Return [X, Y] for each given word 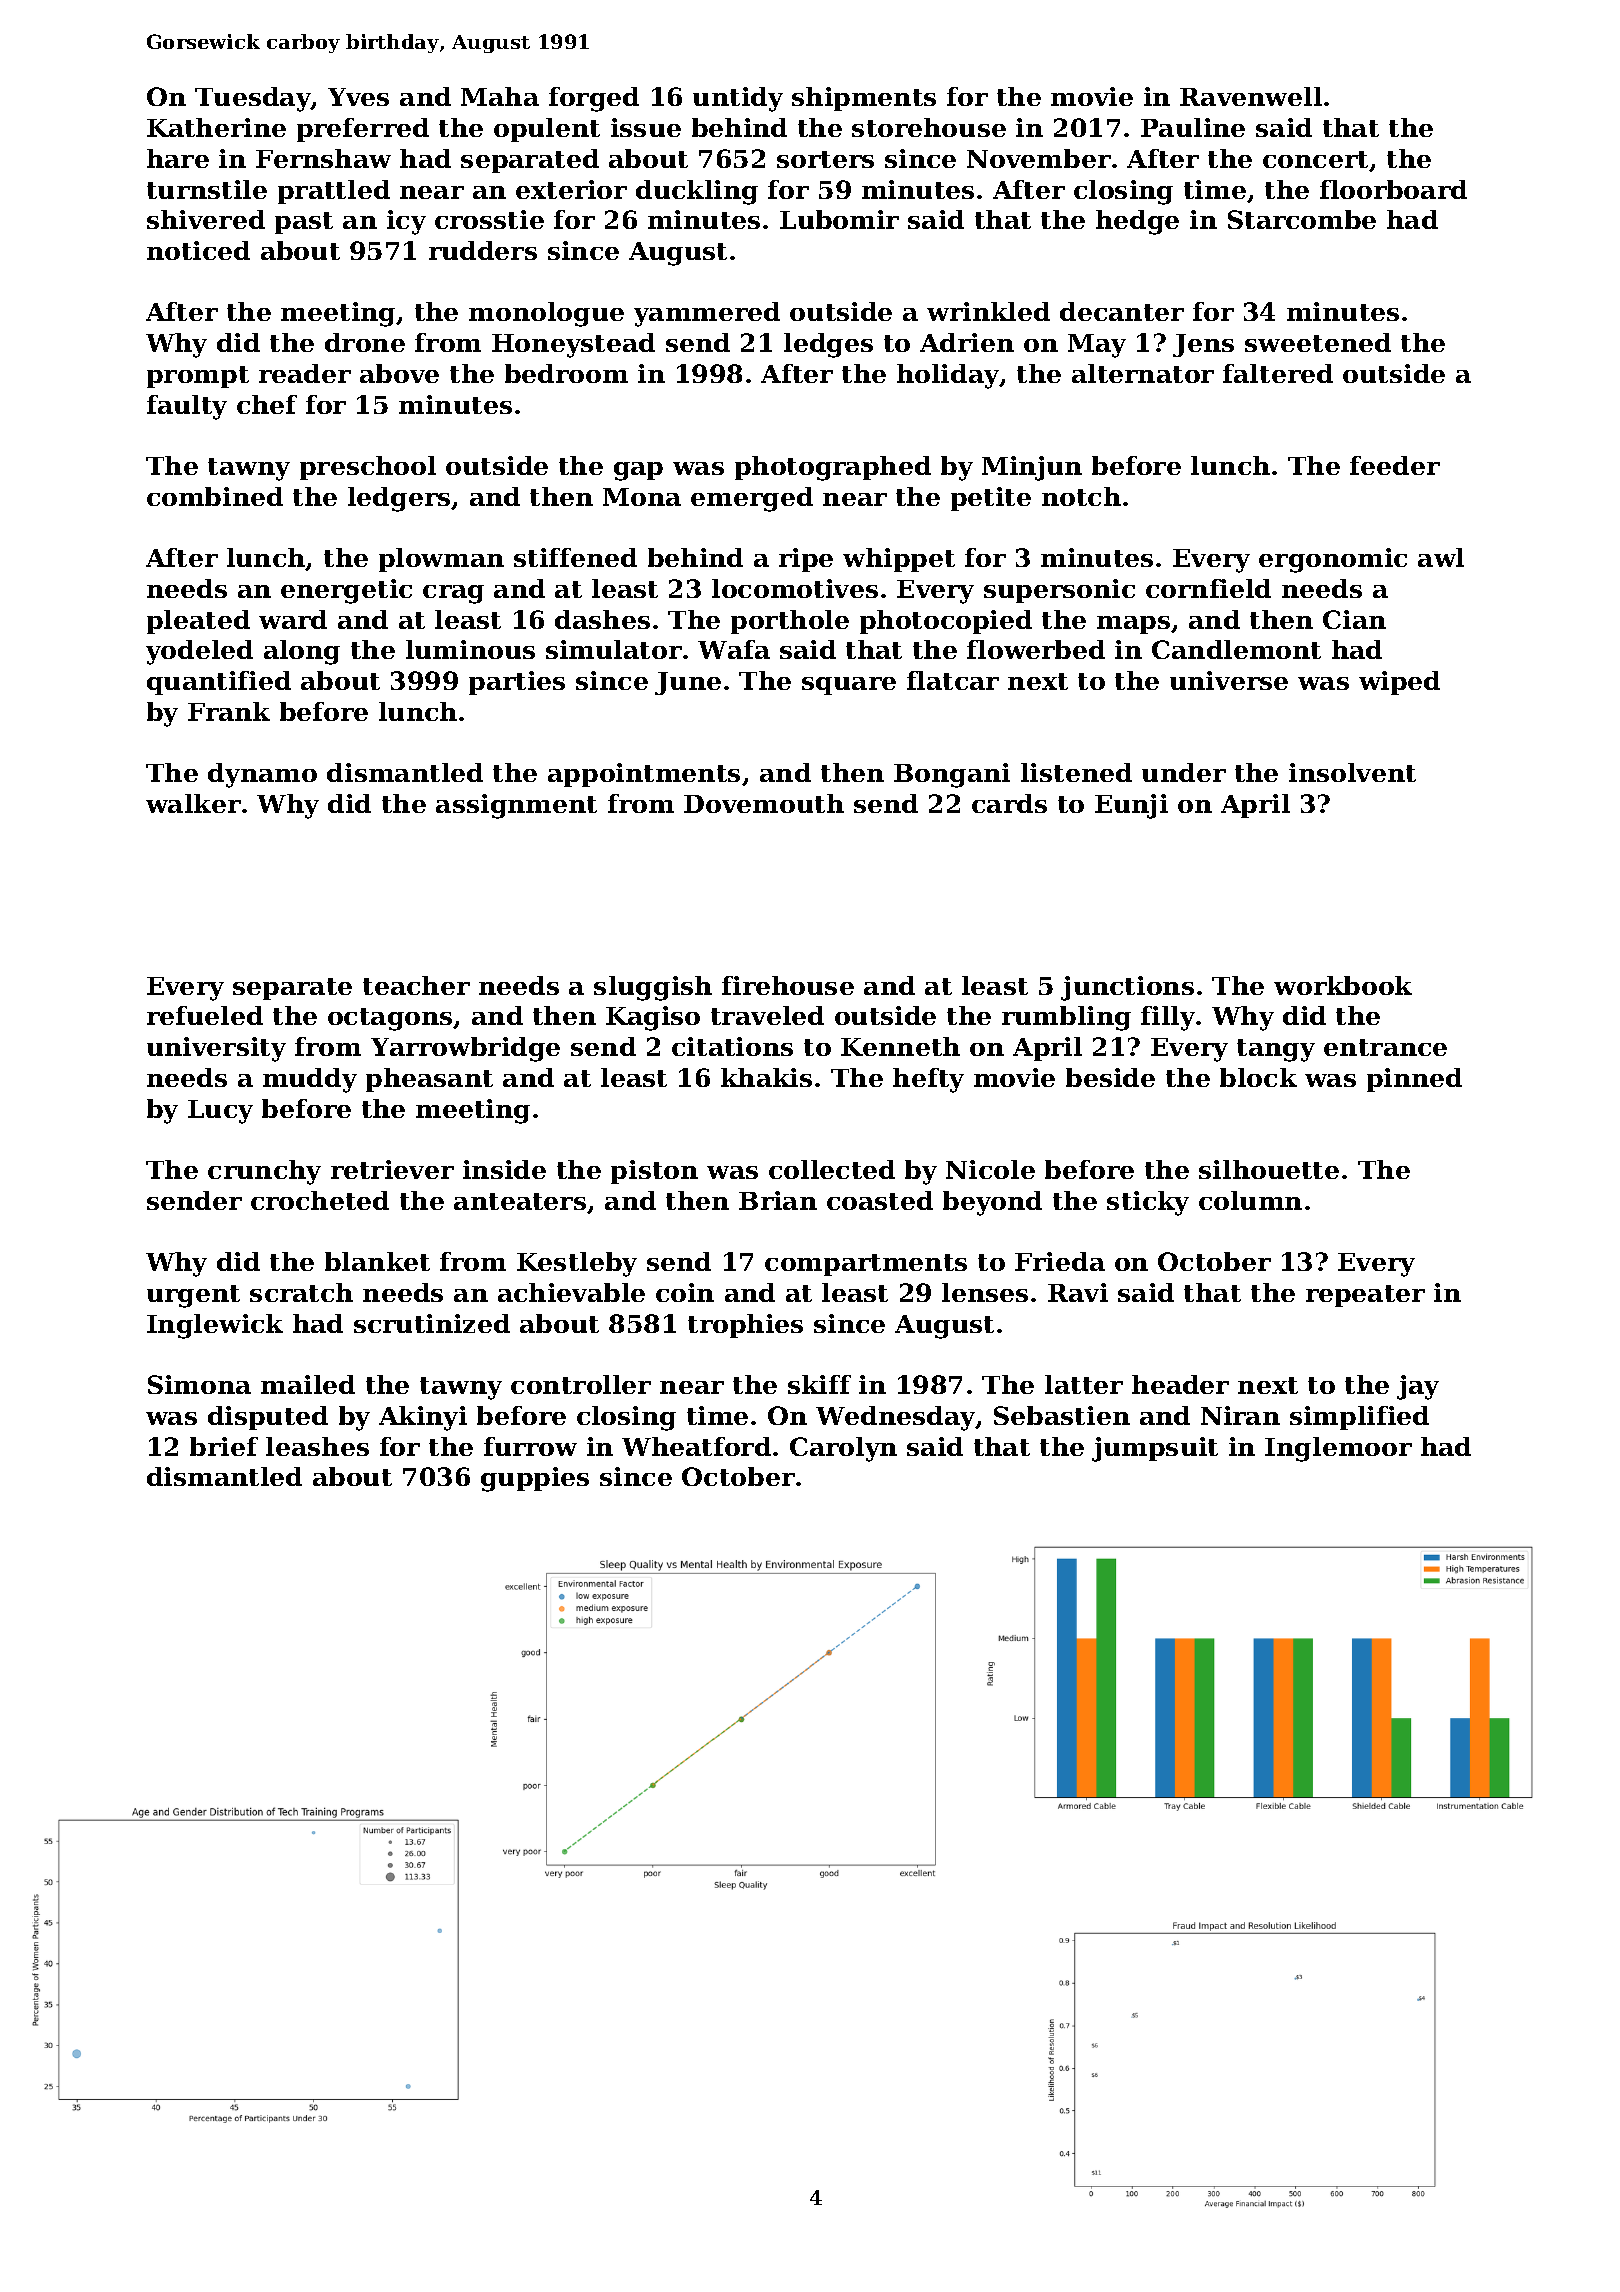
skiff [819, 1384]
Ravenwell [1251, 96]
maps [1133, 625]
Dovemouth [764, 803]
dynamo [262, 775]
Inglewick [215, 1326]
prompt [198, 377]
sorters [825, 159]
